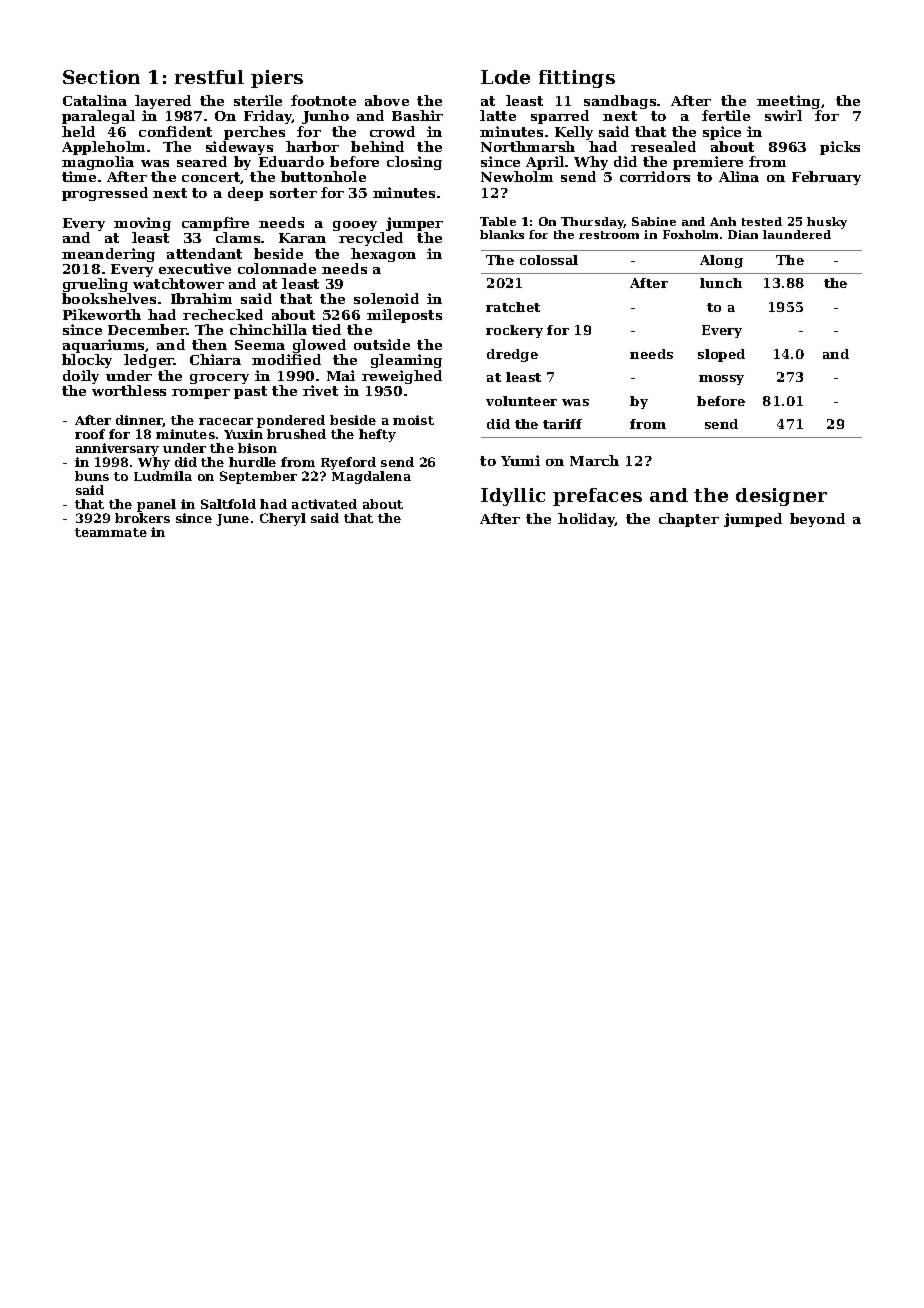 The image size is (924, 1308). Describe the element at coordinates (108, 255) in the screenshot. I see `meandering` at that location.
